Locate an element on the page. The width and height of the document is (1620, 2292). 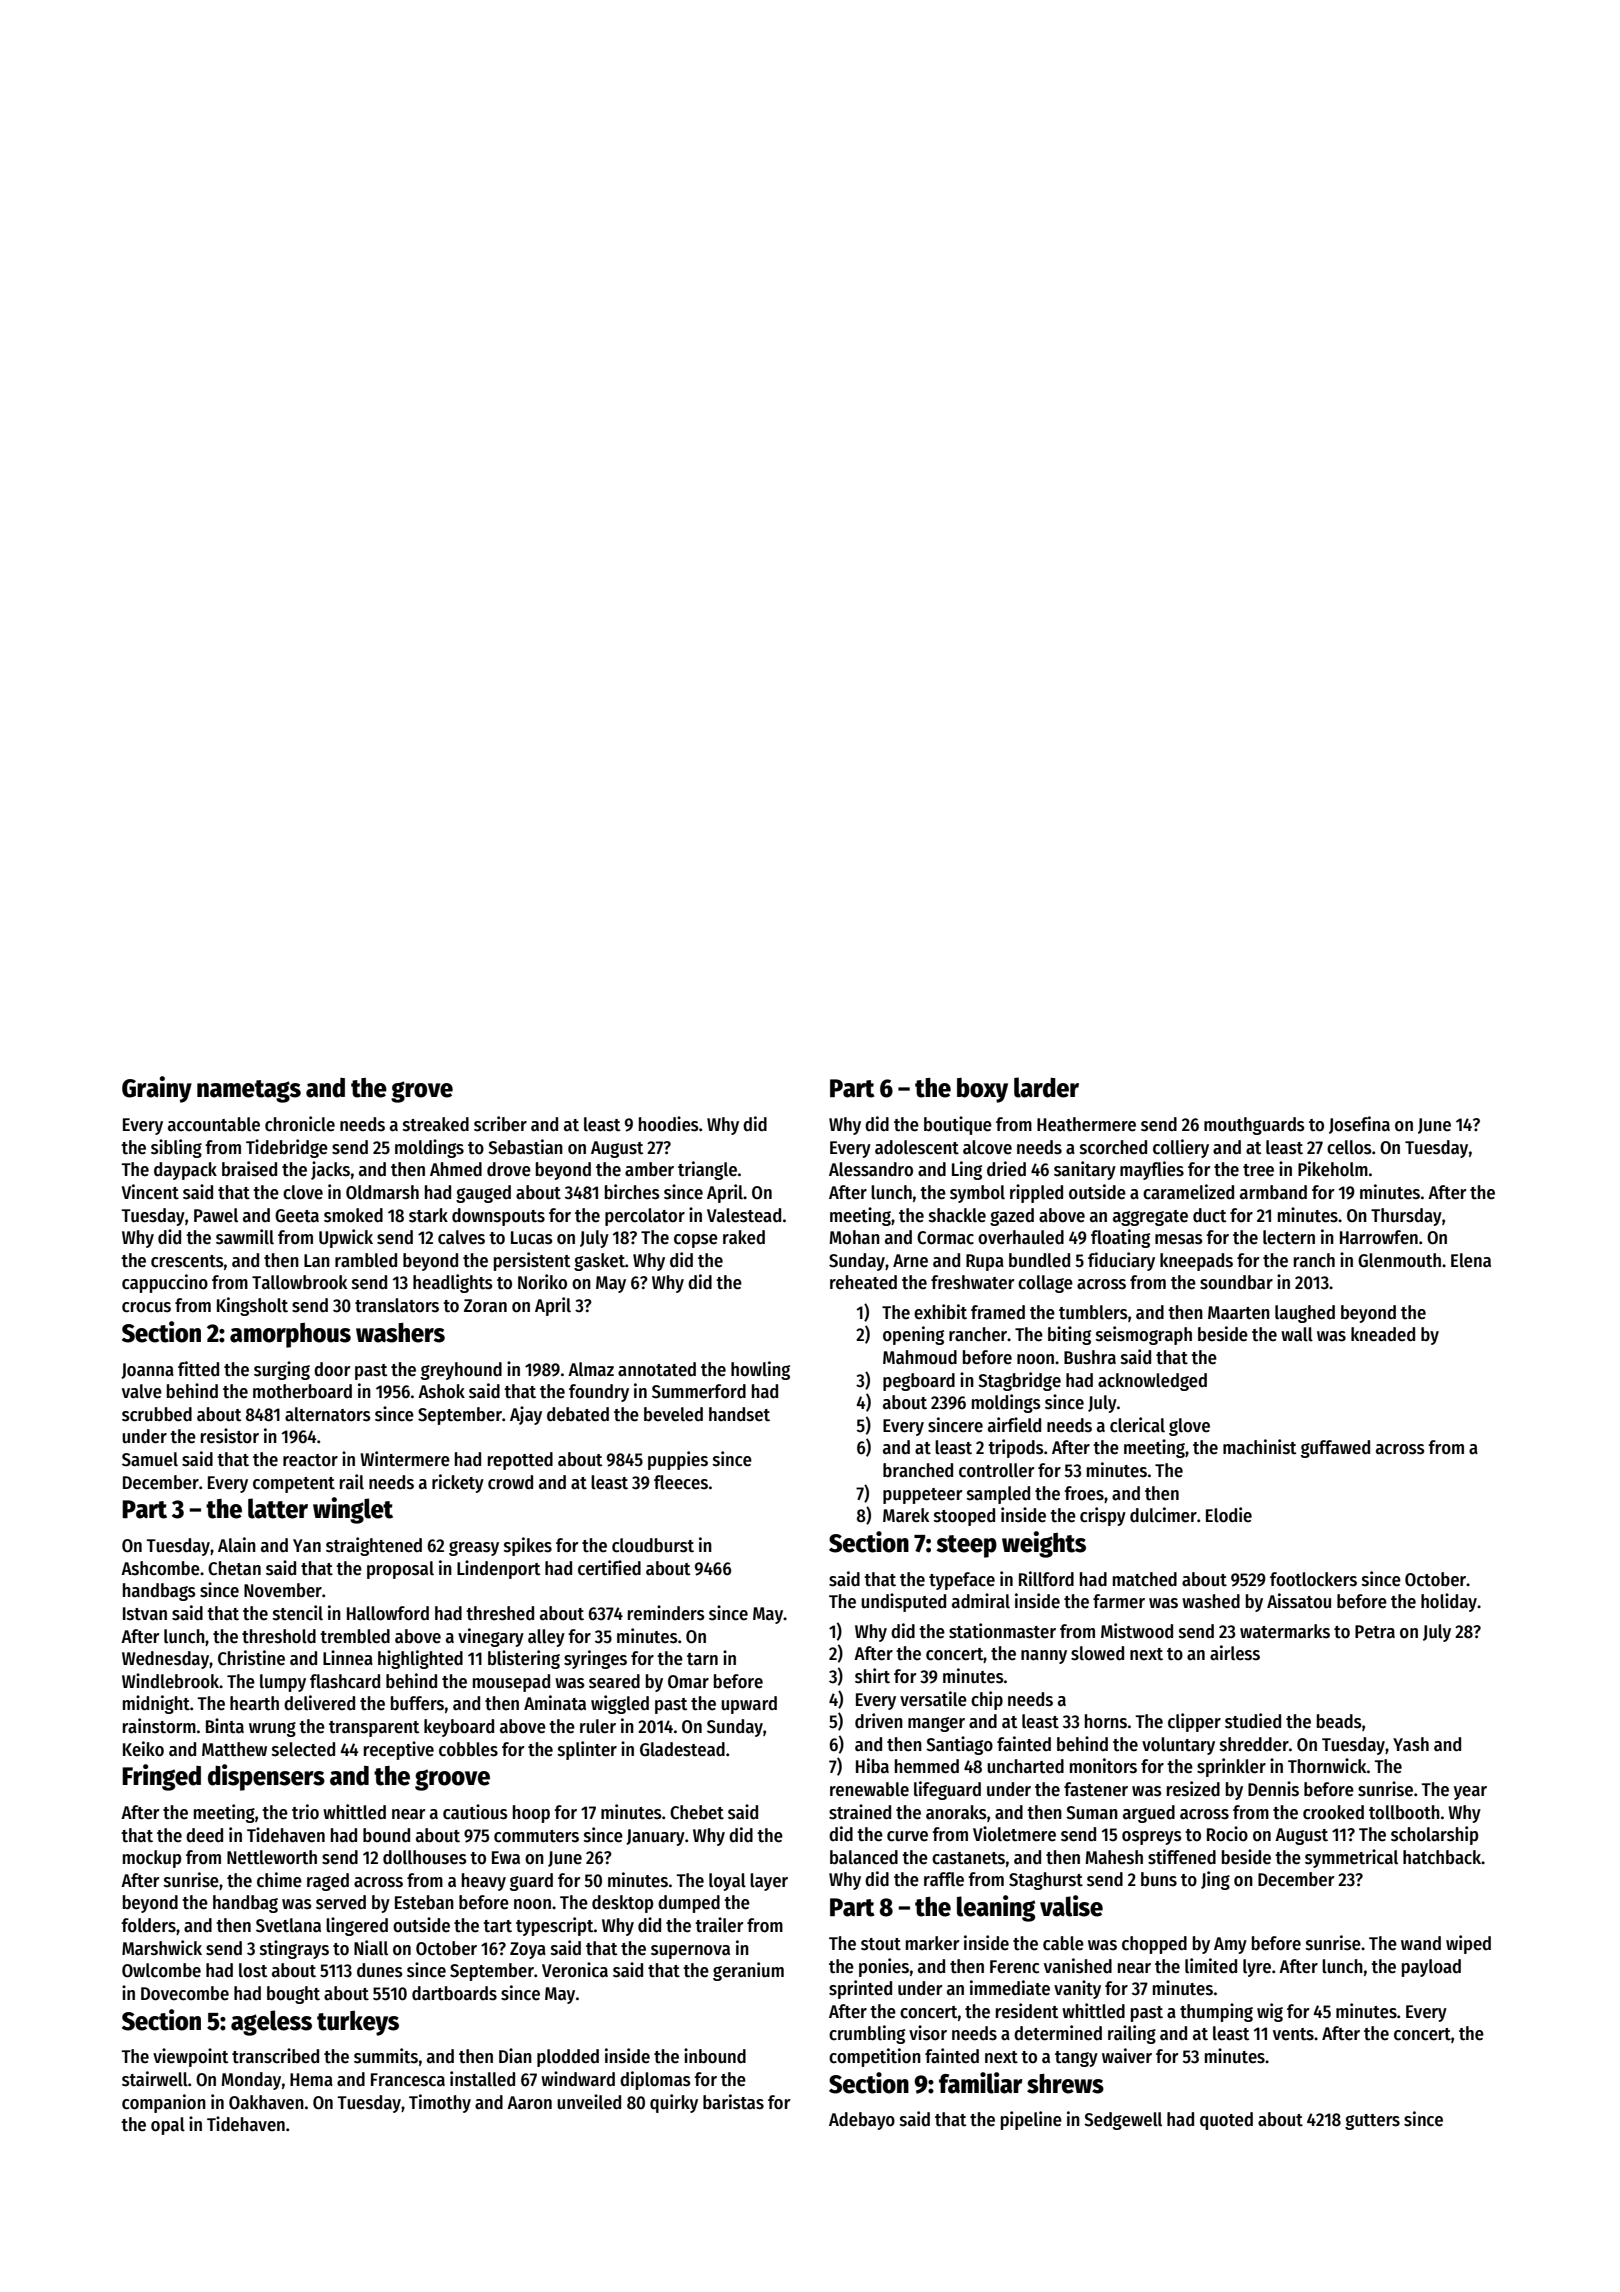
payload is located at coordinates (1431, 1968).
